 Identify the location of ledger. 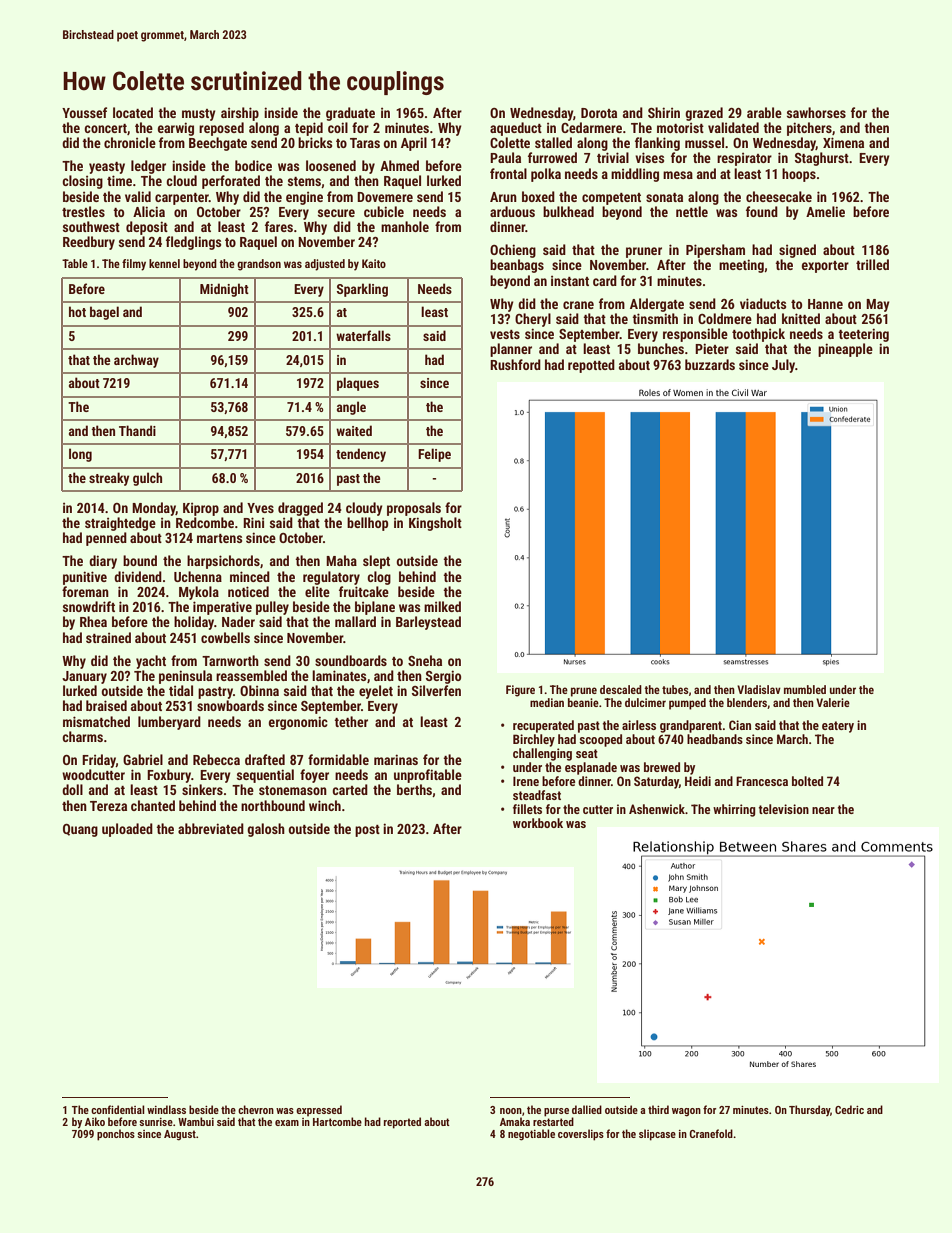
(148, 167).
